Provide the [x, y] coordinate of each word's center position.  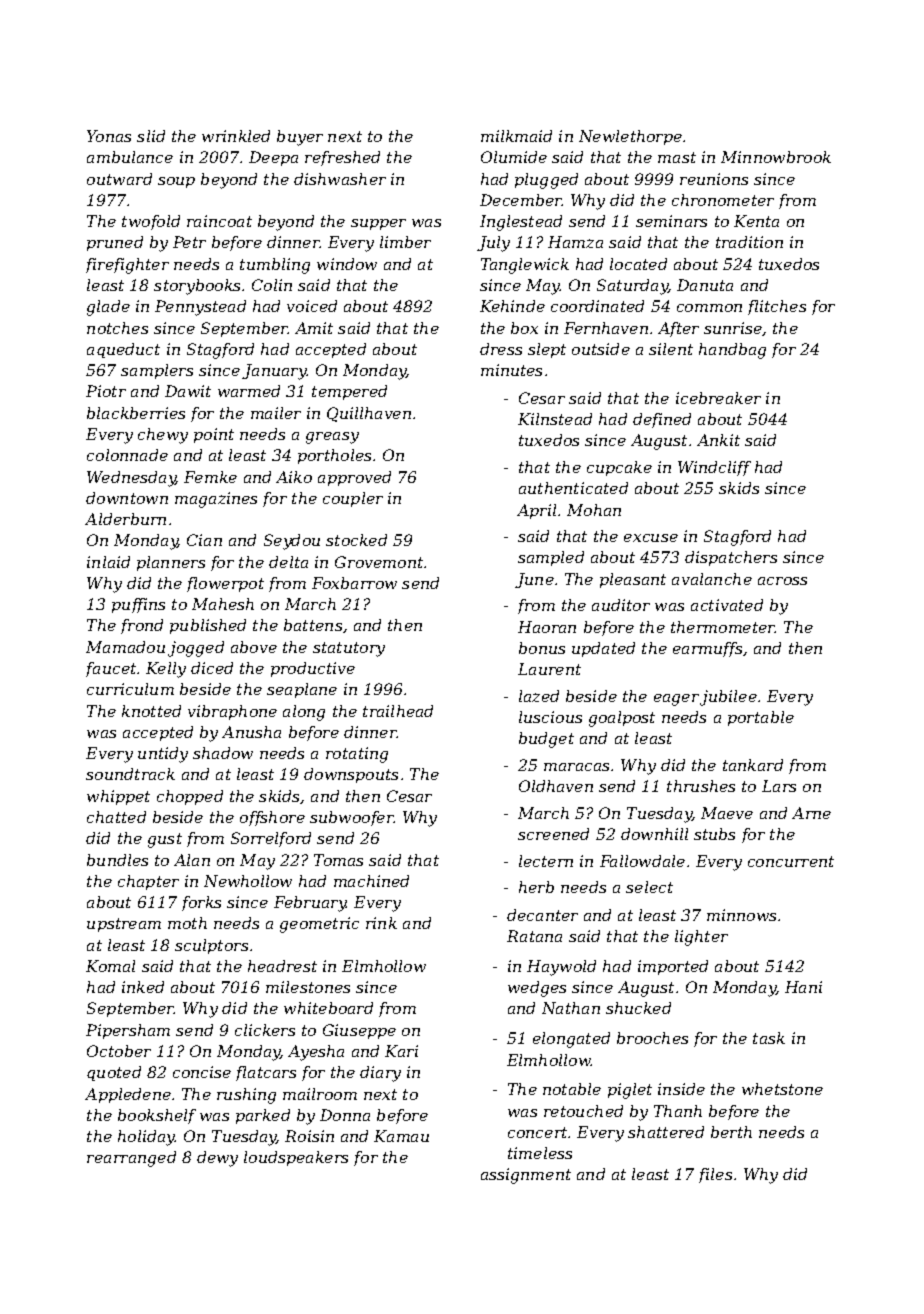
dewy [217, 1159]
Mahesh [223, 604]
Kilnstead [555, 419]
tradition [749, 242]
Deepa [273, 158]
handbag [732, 351]
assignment [526, 1176]
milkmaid [516, 136]
